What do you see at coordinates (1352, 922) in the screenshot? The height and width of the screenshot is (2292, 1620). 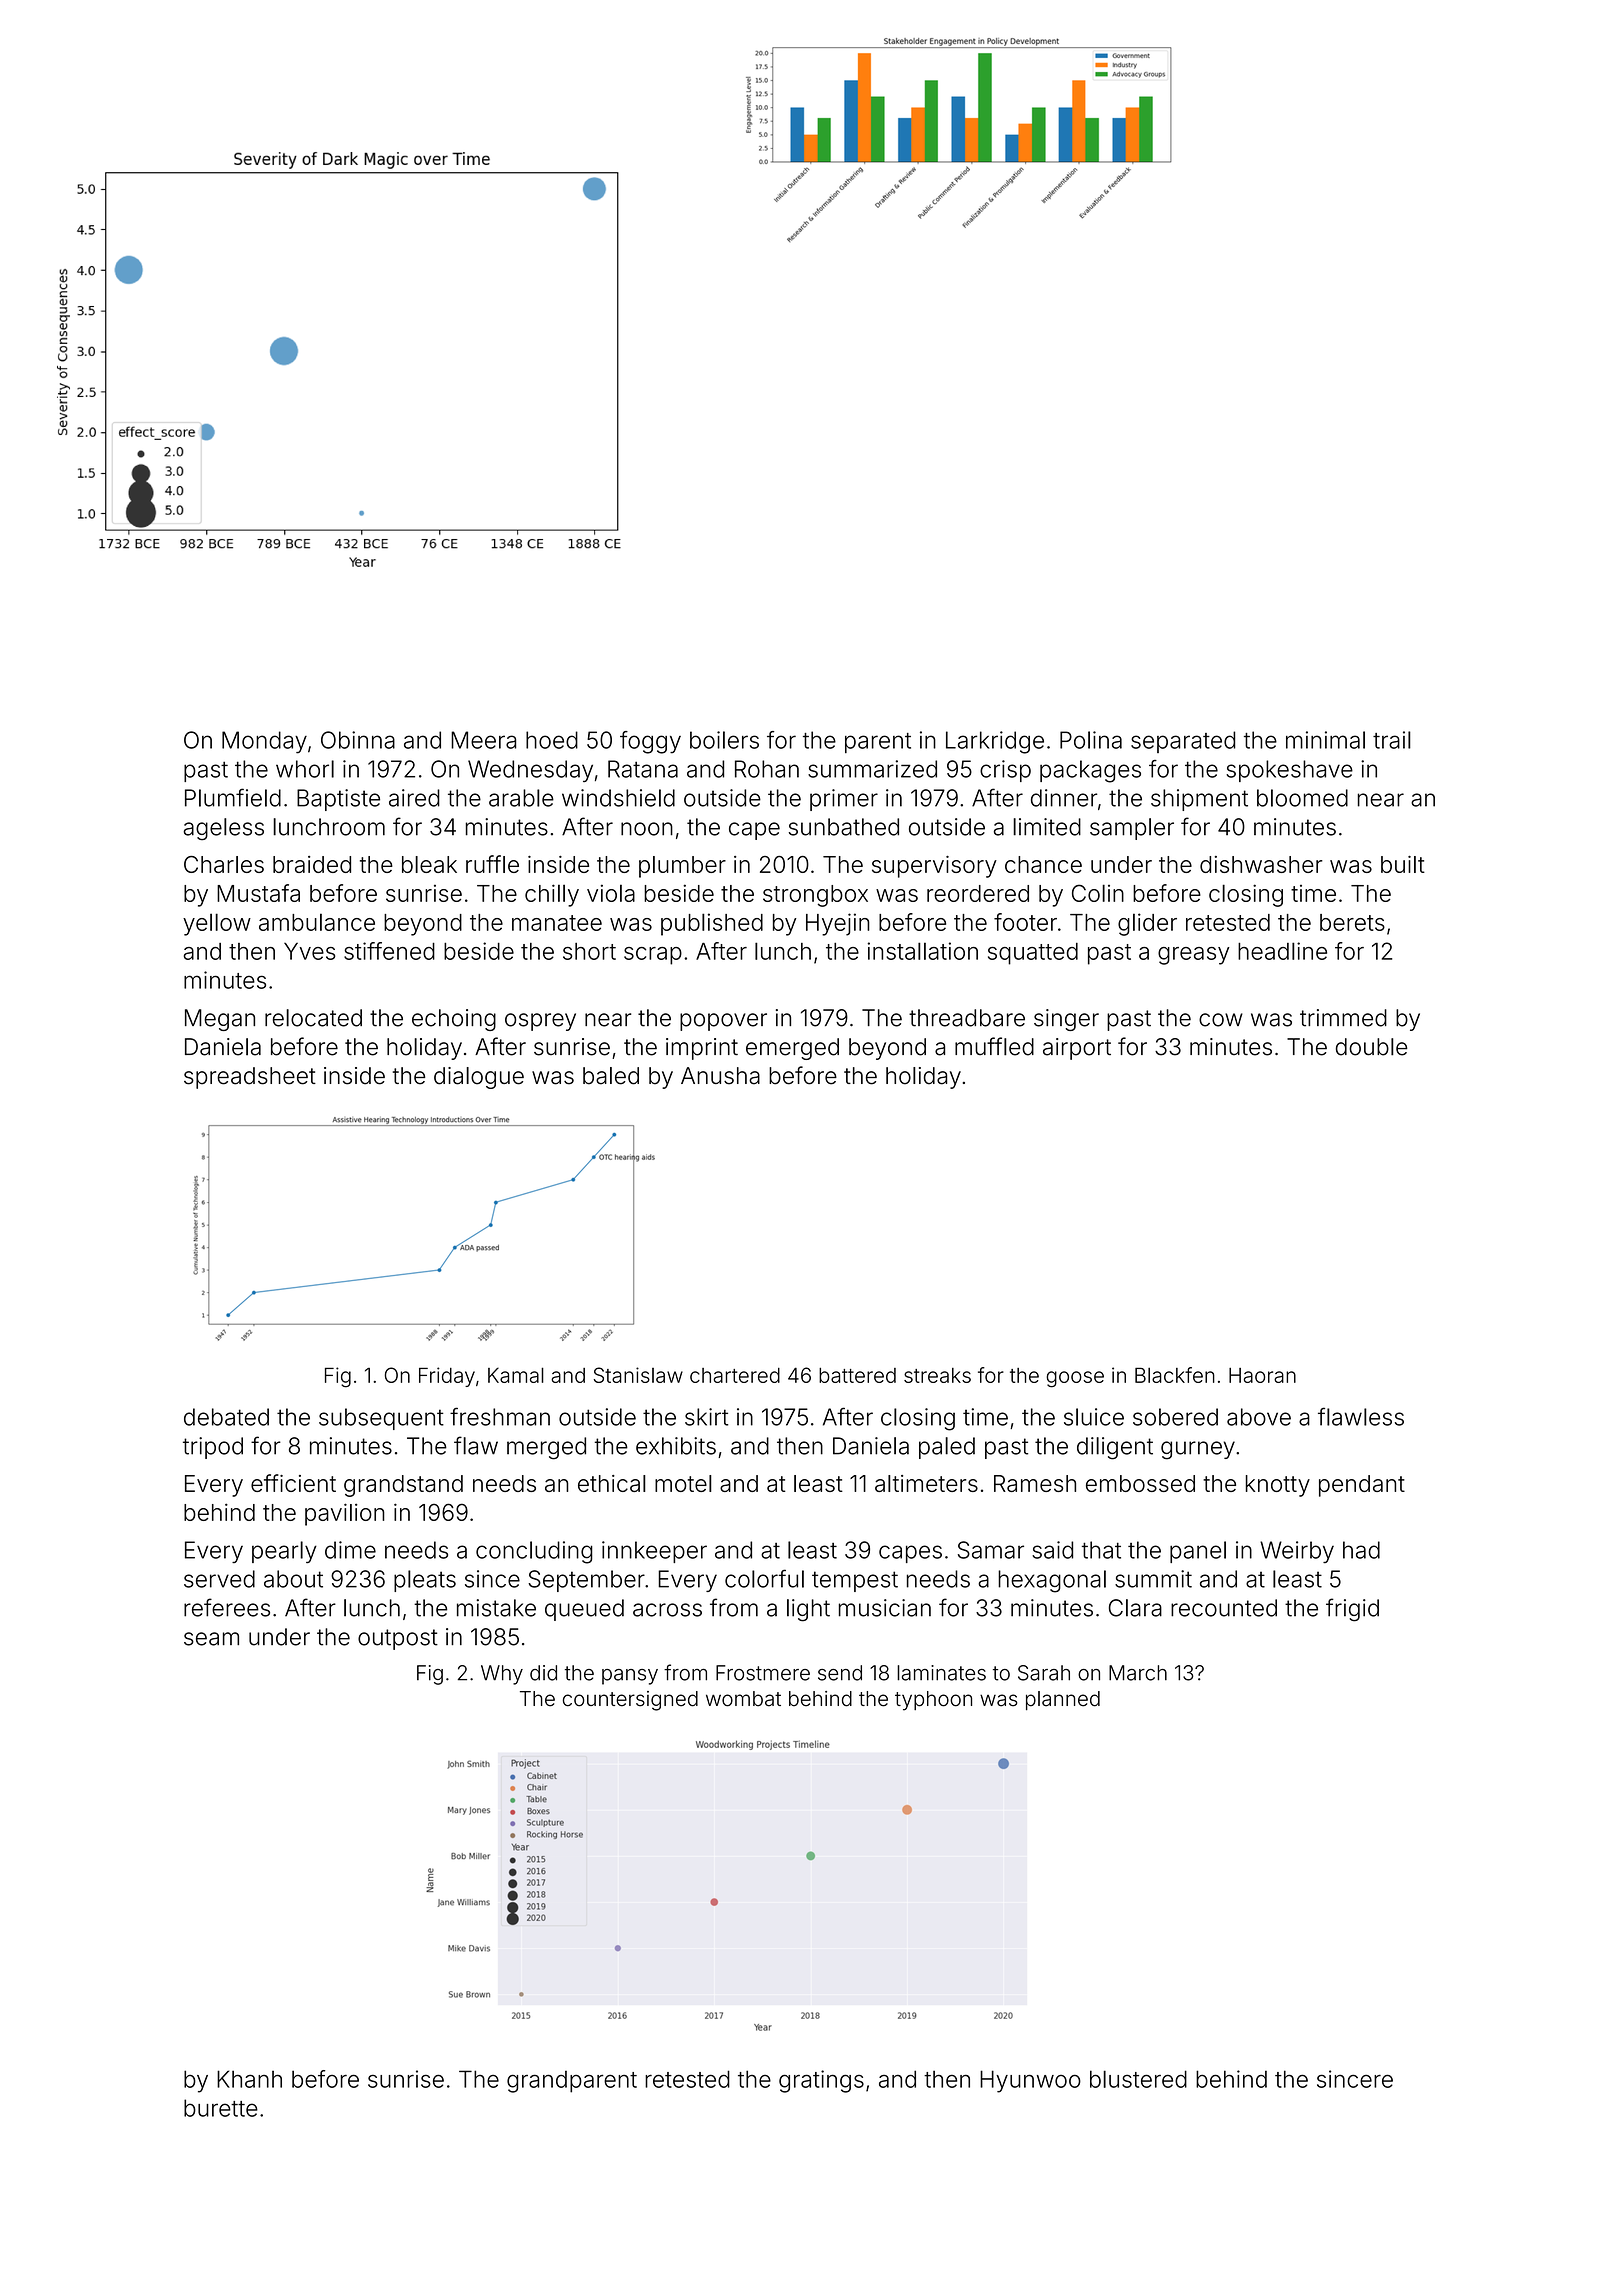 I see `berets` at bounding box center [1352, 922].
